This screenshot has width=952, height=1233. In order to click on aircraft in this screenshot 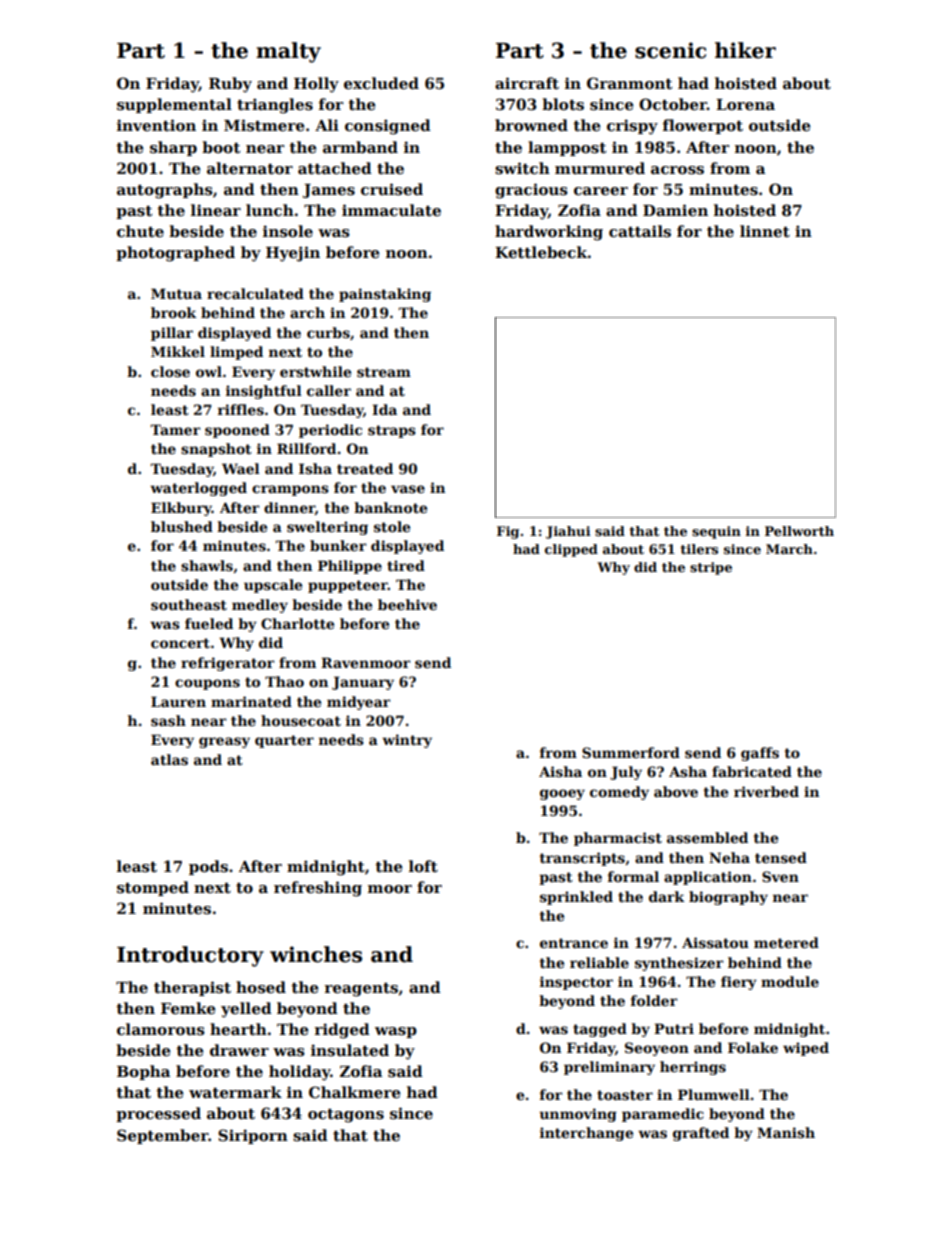, I will do `click(527, 83)`.
